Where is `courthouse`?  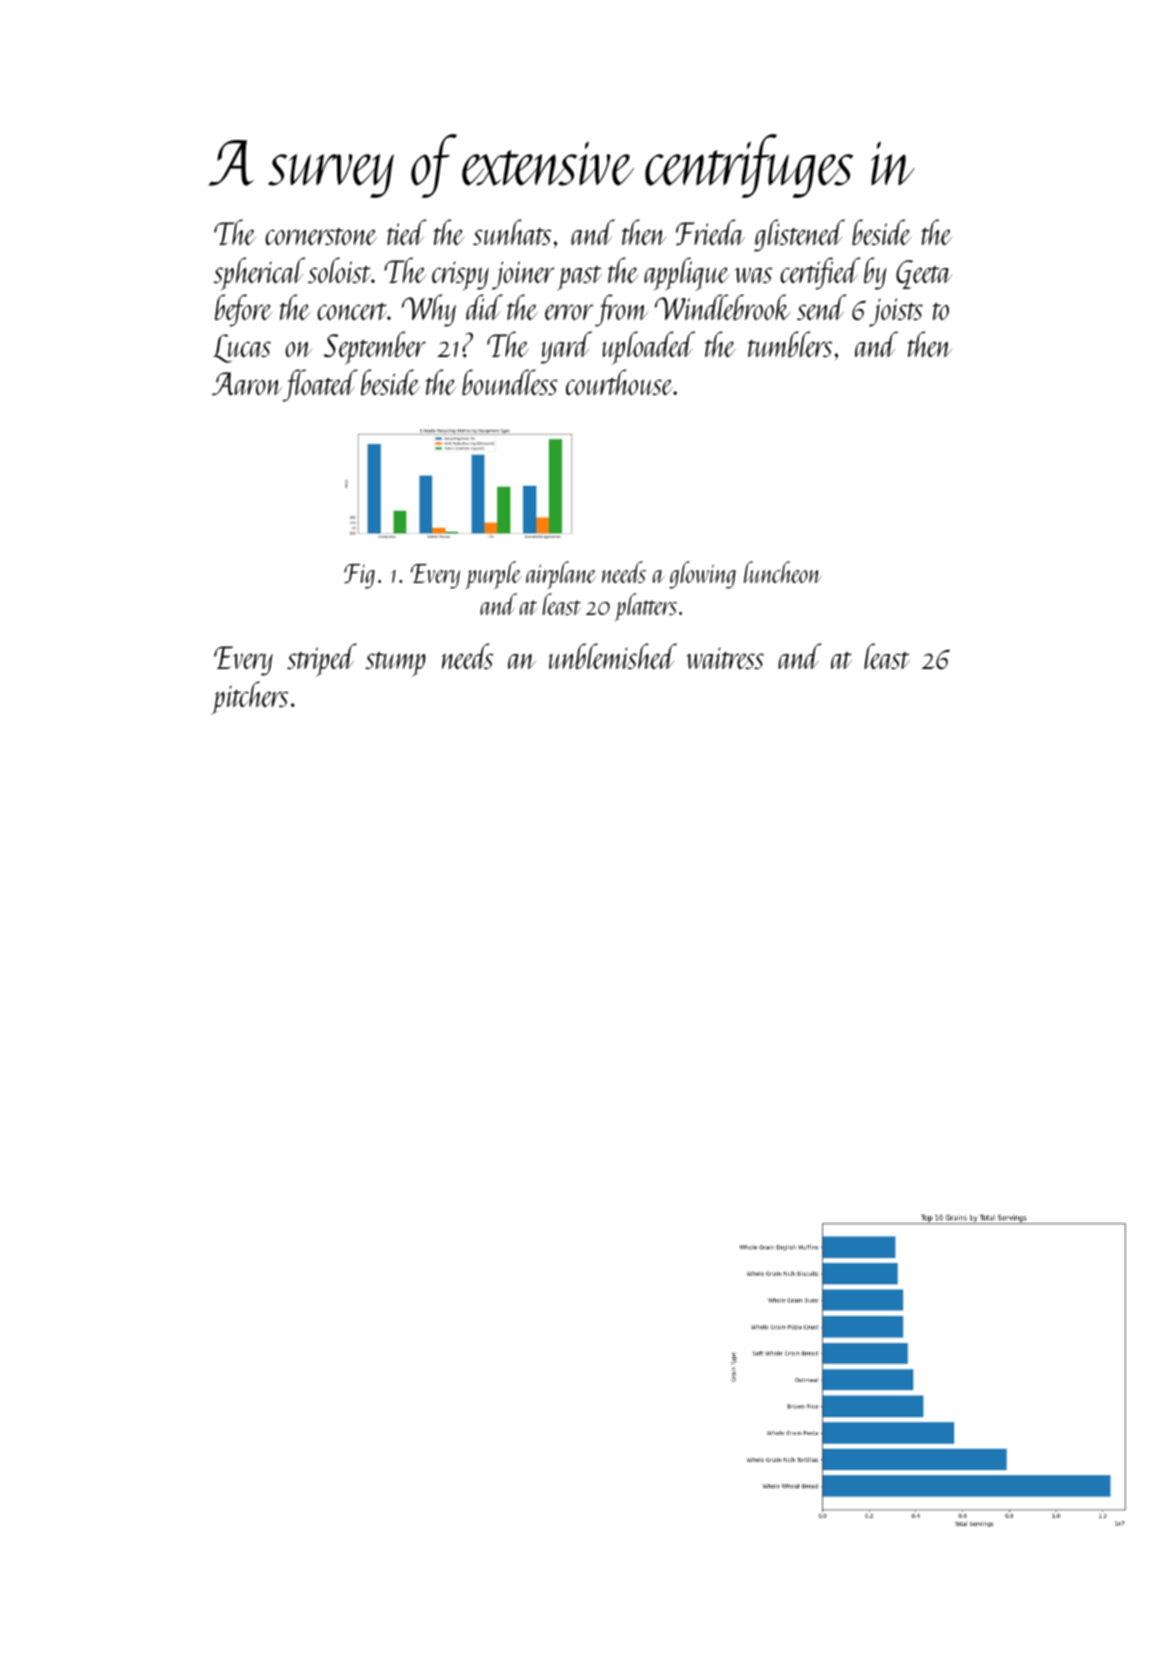 courthouse is located at coordinates (619, 382).
